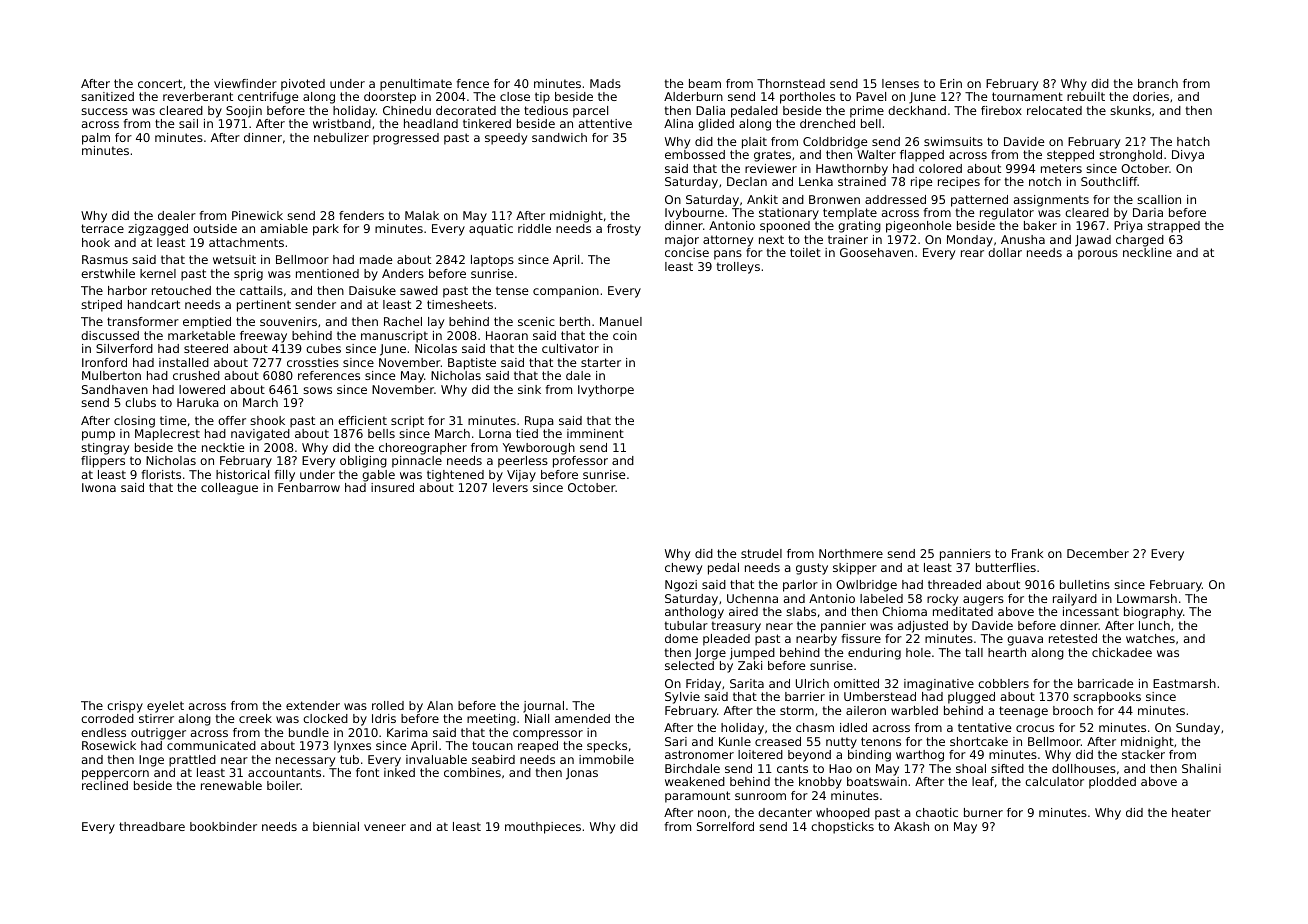 The height and width of the screenshot is (924, 1308). What do you see at coordinates (1007, 768) in the screenshot?
I see `sifted` at bounding box center [1007, 768].
